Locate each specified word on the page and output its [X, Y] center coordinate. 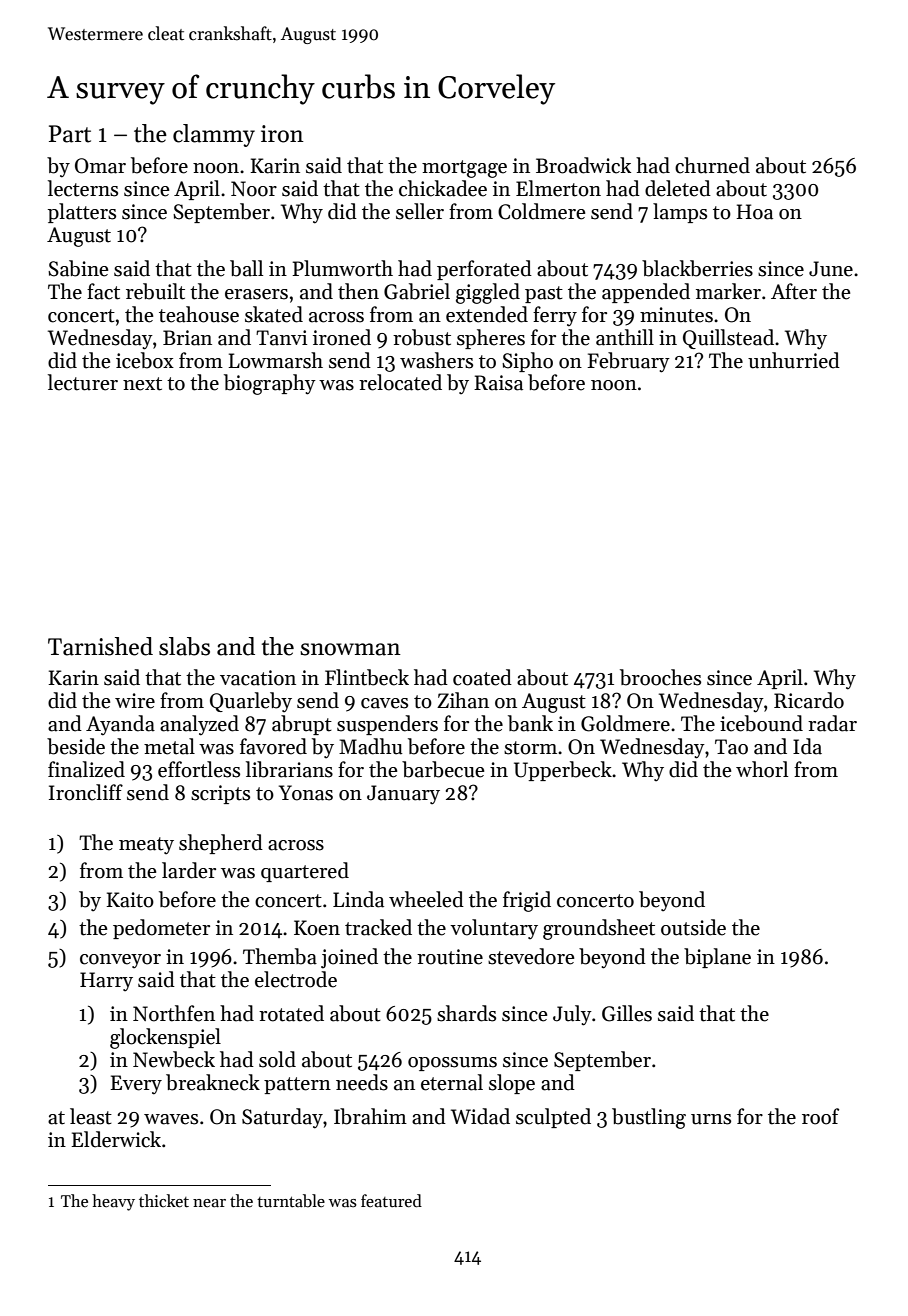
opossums [452, 1064]
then [358, 291]
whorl [762, 769]
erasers [256, 294]
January [403, 794]
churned [712, 165]
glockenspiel [165, 1038]
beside [76, 746]
